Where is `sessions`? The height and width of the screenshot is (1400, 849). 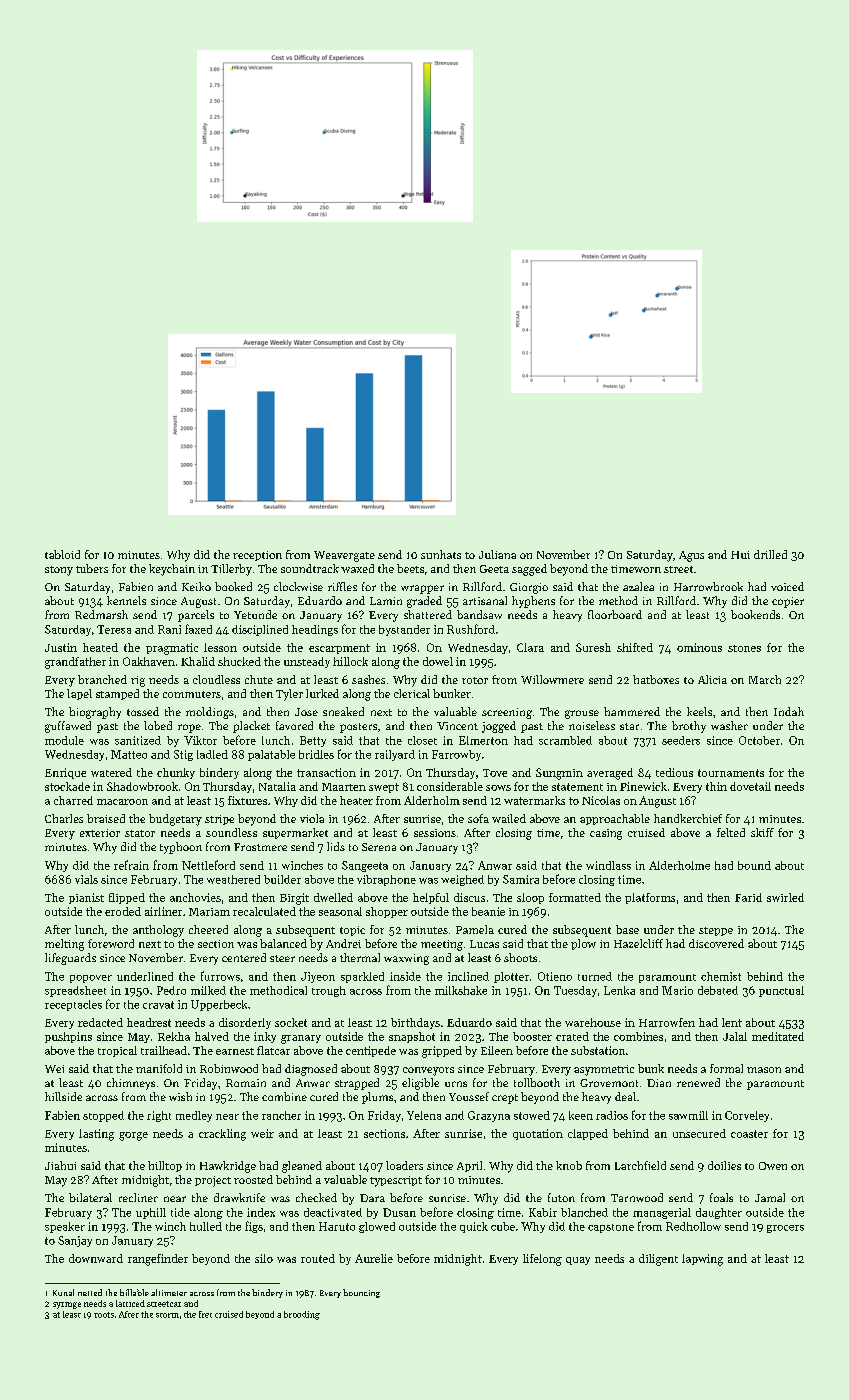
sessions is located at coordinates (435, 833).
